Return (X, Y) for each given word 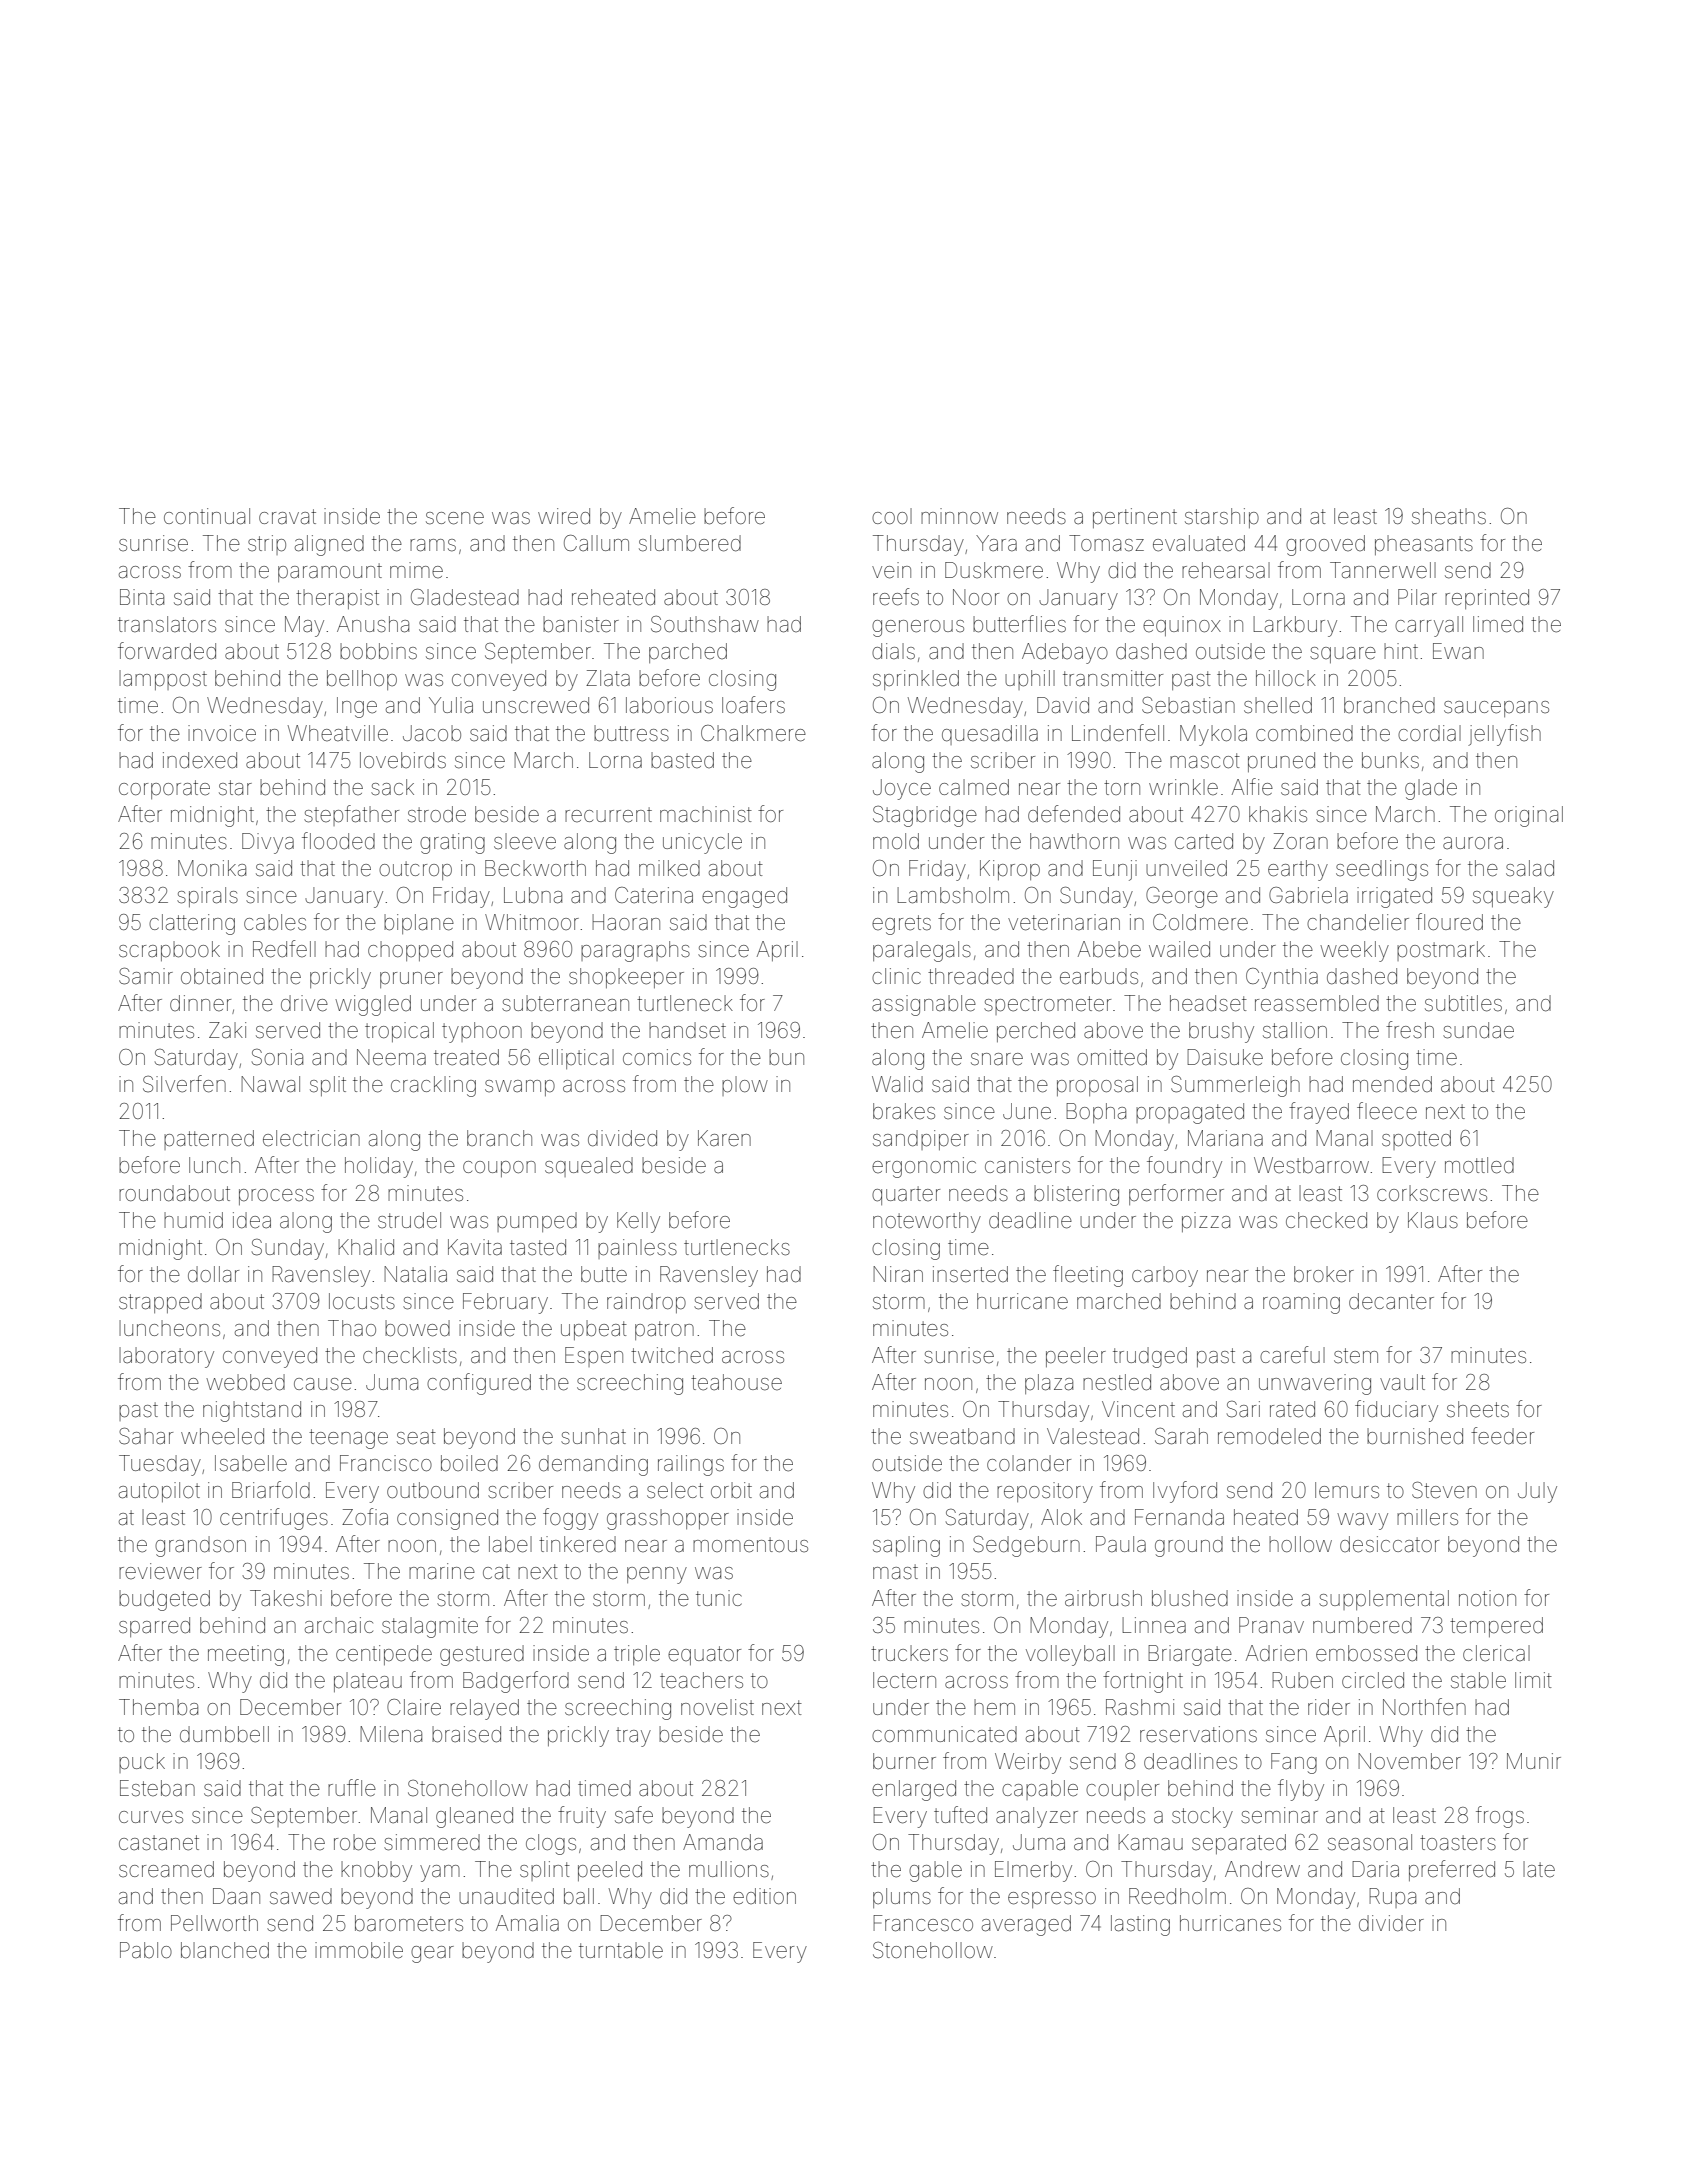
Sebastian (1188, 705)
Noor (976, 597)
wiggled (373, 1005)
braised (466, 1734)
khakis (1278, 814)
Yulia (451, 705)
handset (687, 1030)
